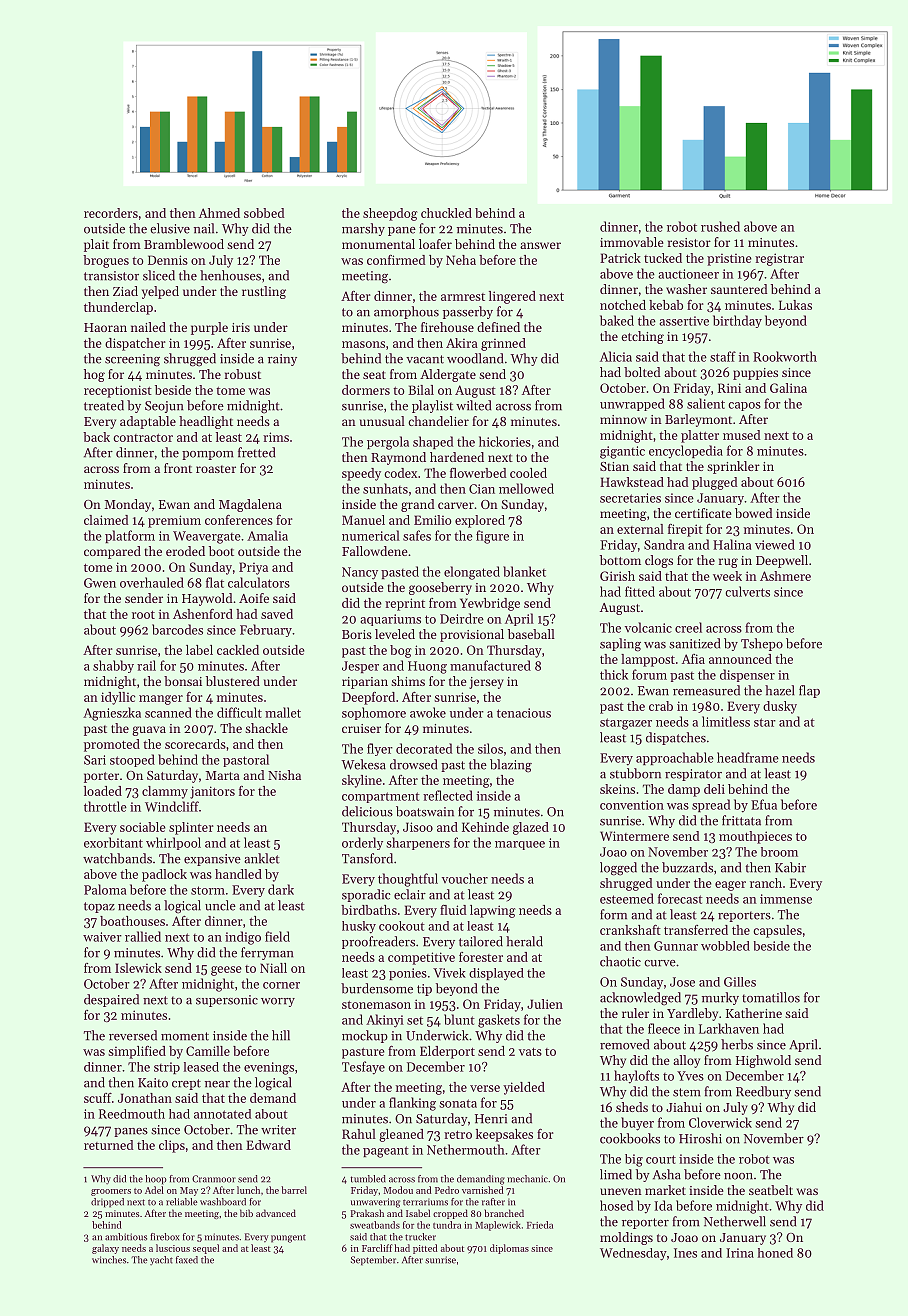  Describe the element at coordinates (509, 1249) in the image. I see `diplomas` at that location.
